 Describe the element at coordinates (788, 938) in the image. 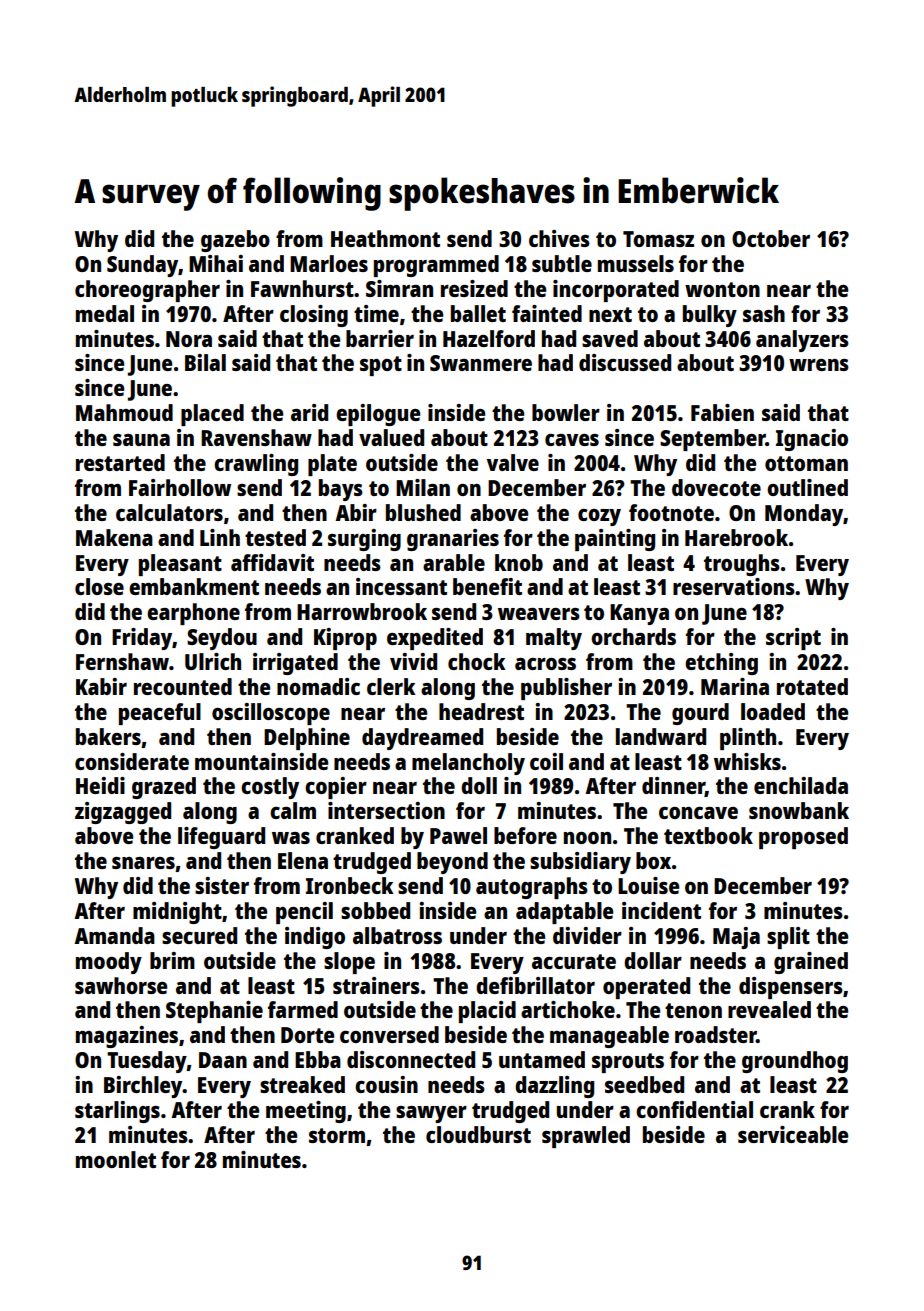

I see `split` at that location.
